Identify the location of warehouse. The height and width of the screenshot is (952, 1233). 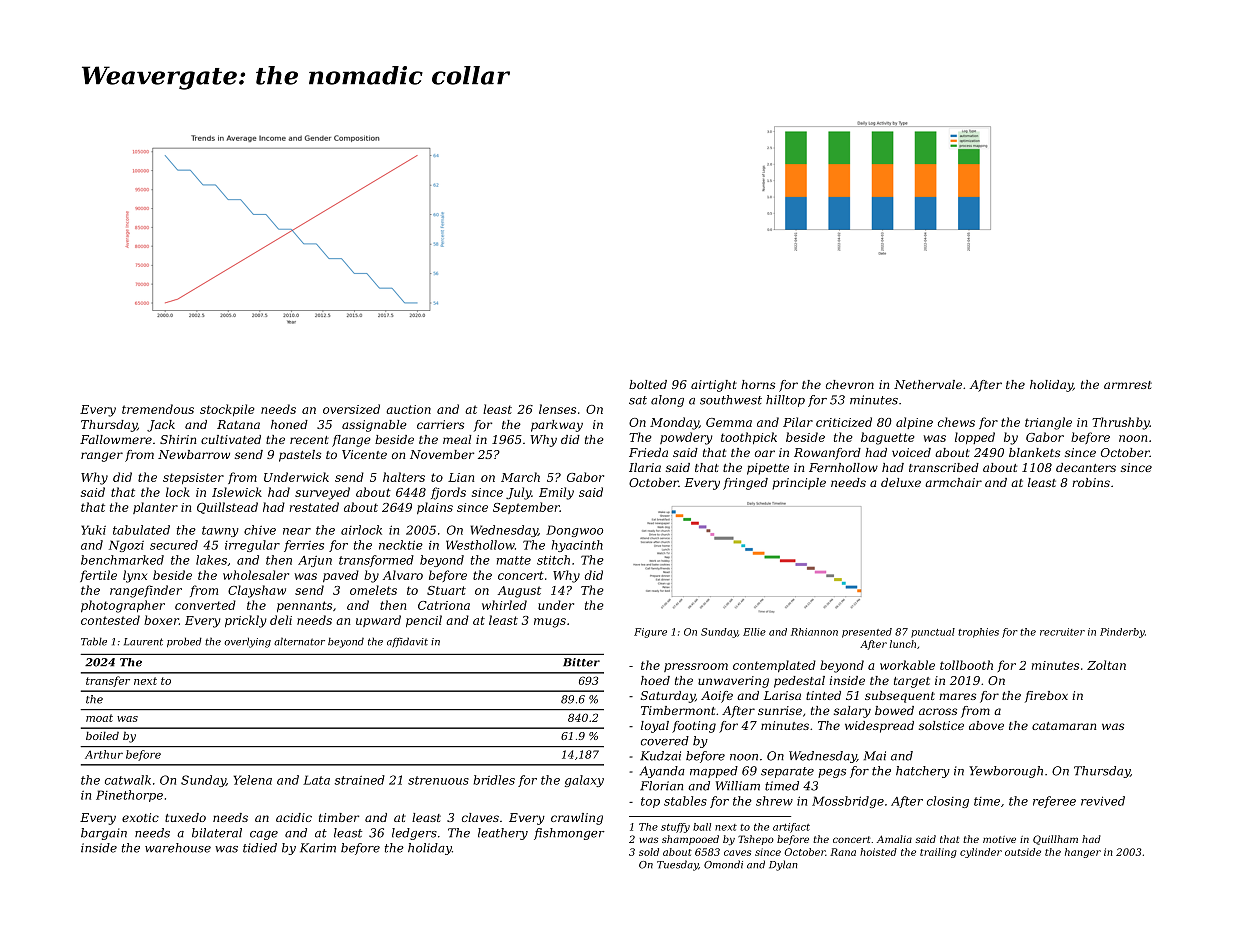
(178, 848).
